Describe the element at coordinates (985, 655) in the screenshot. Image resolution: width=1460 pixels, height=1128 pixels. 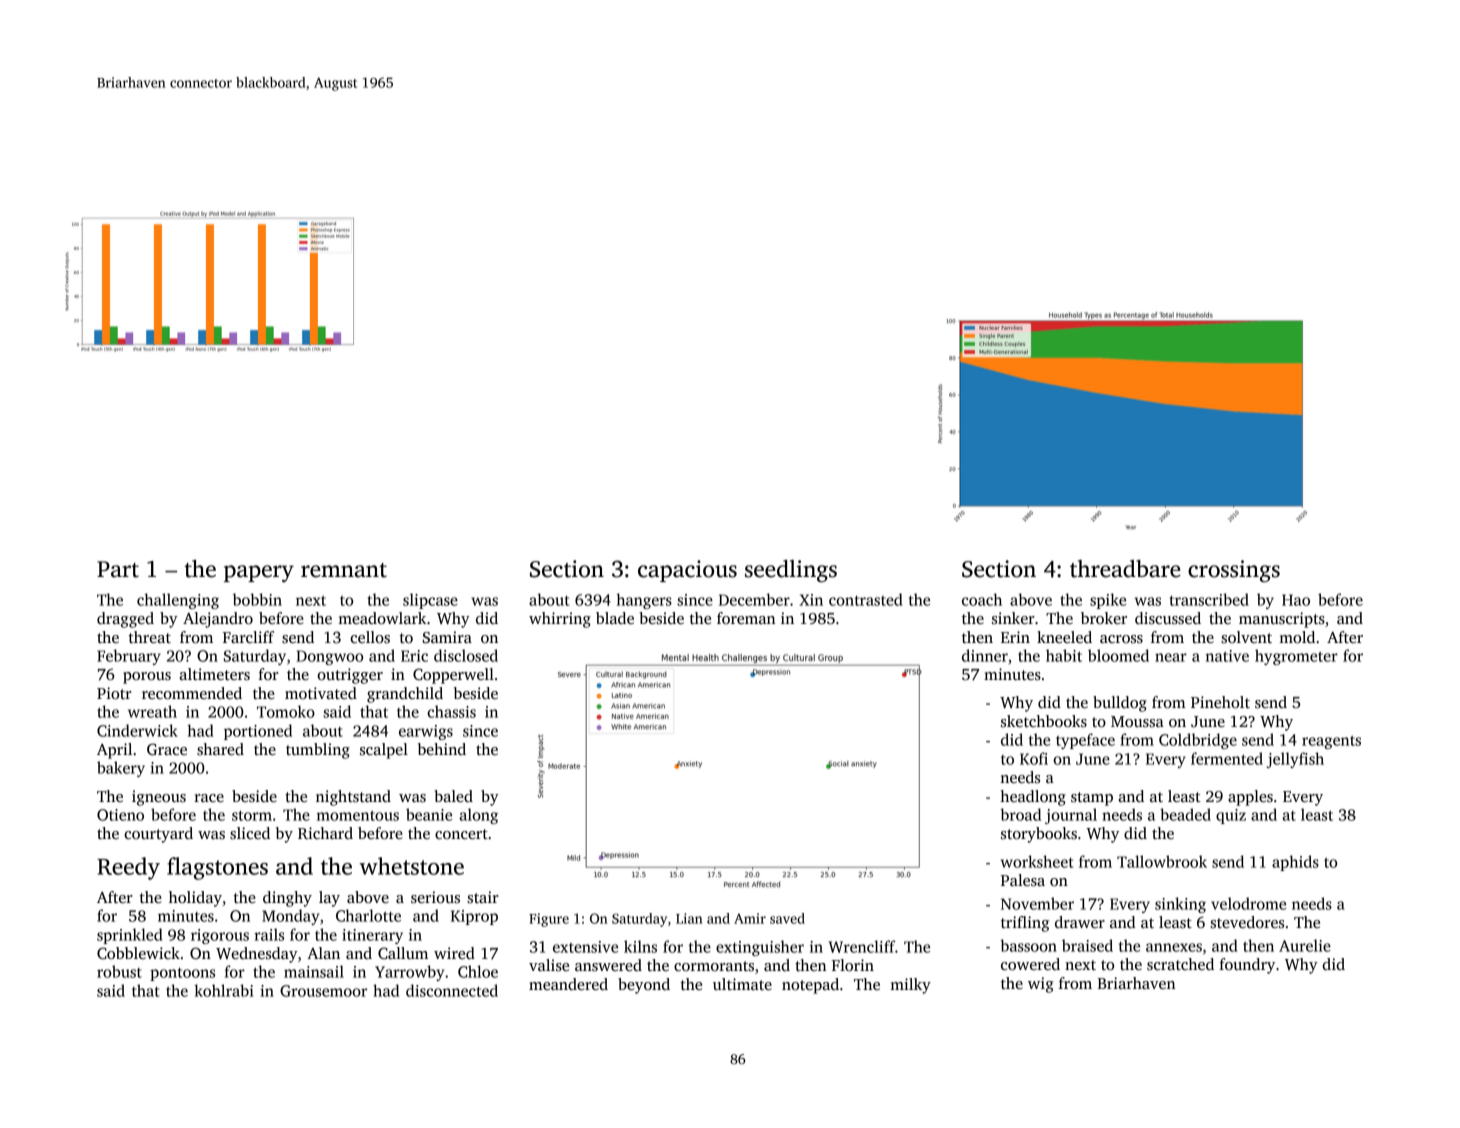
I see `dinner` at that location.
